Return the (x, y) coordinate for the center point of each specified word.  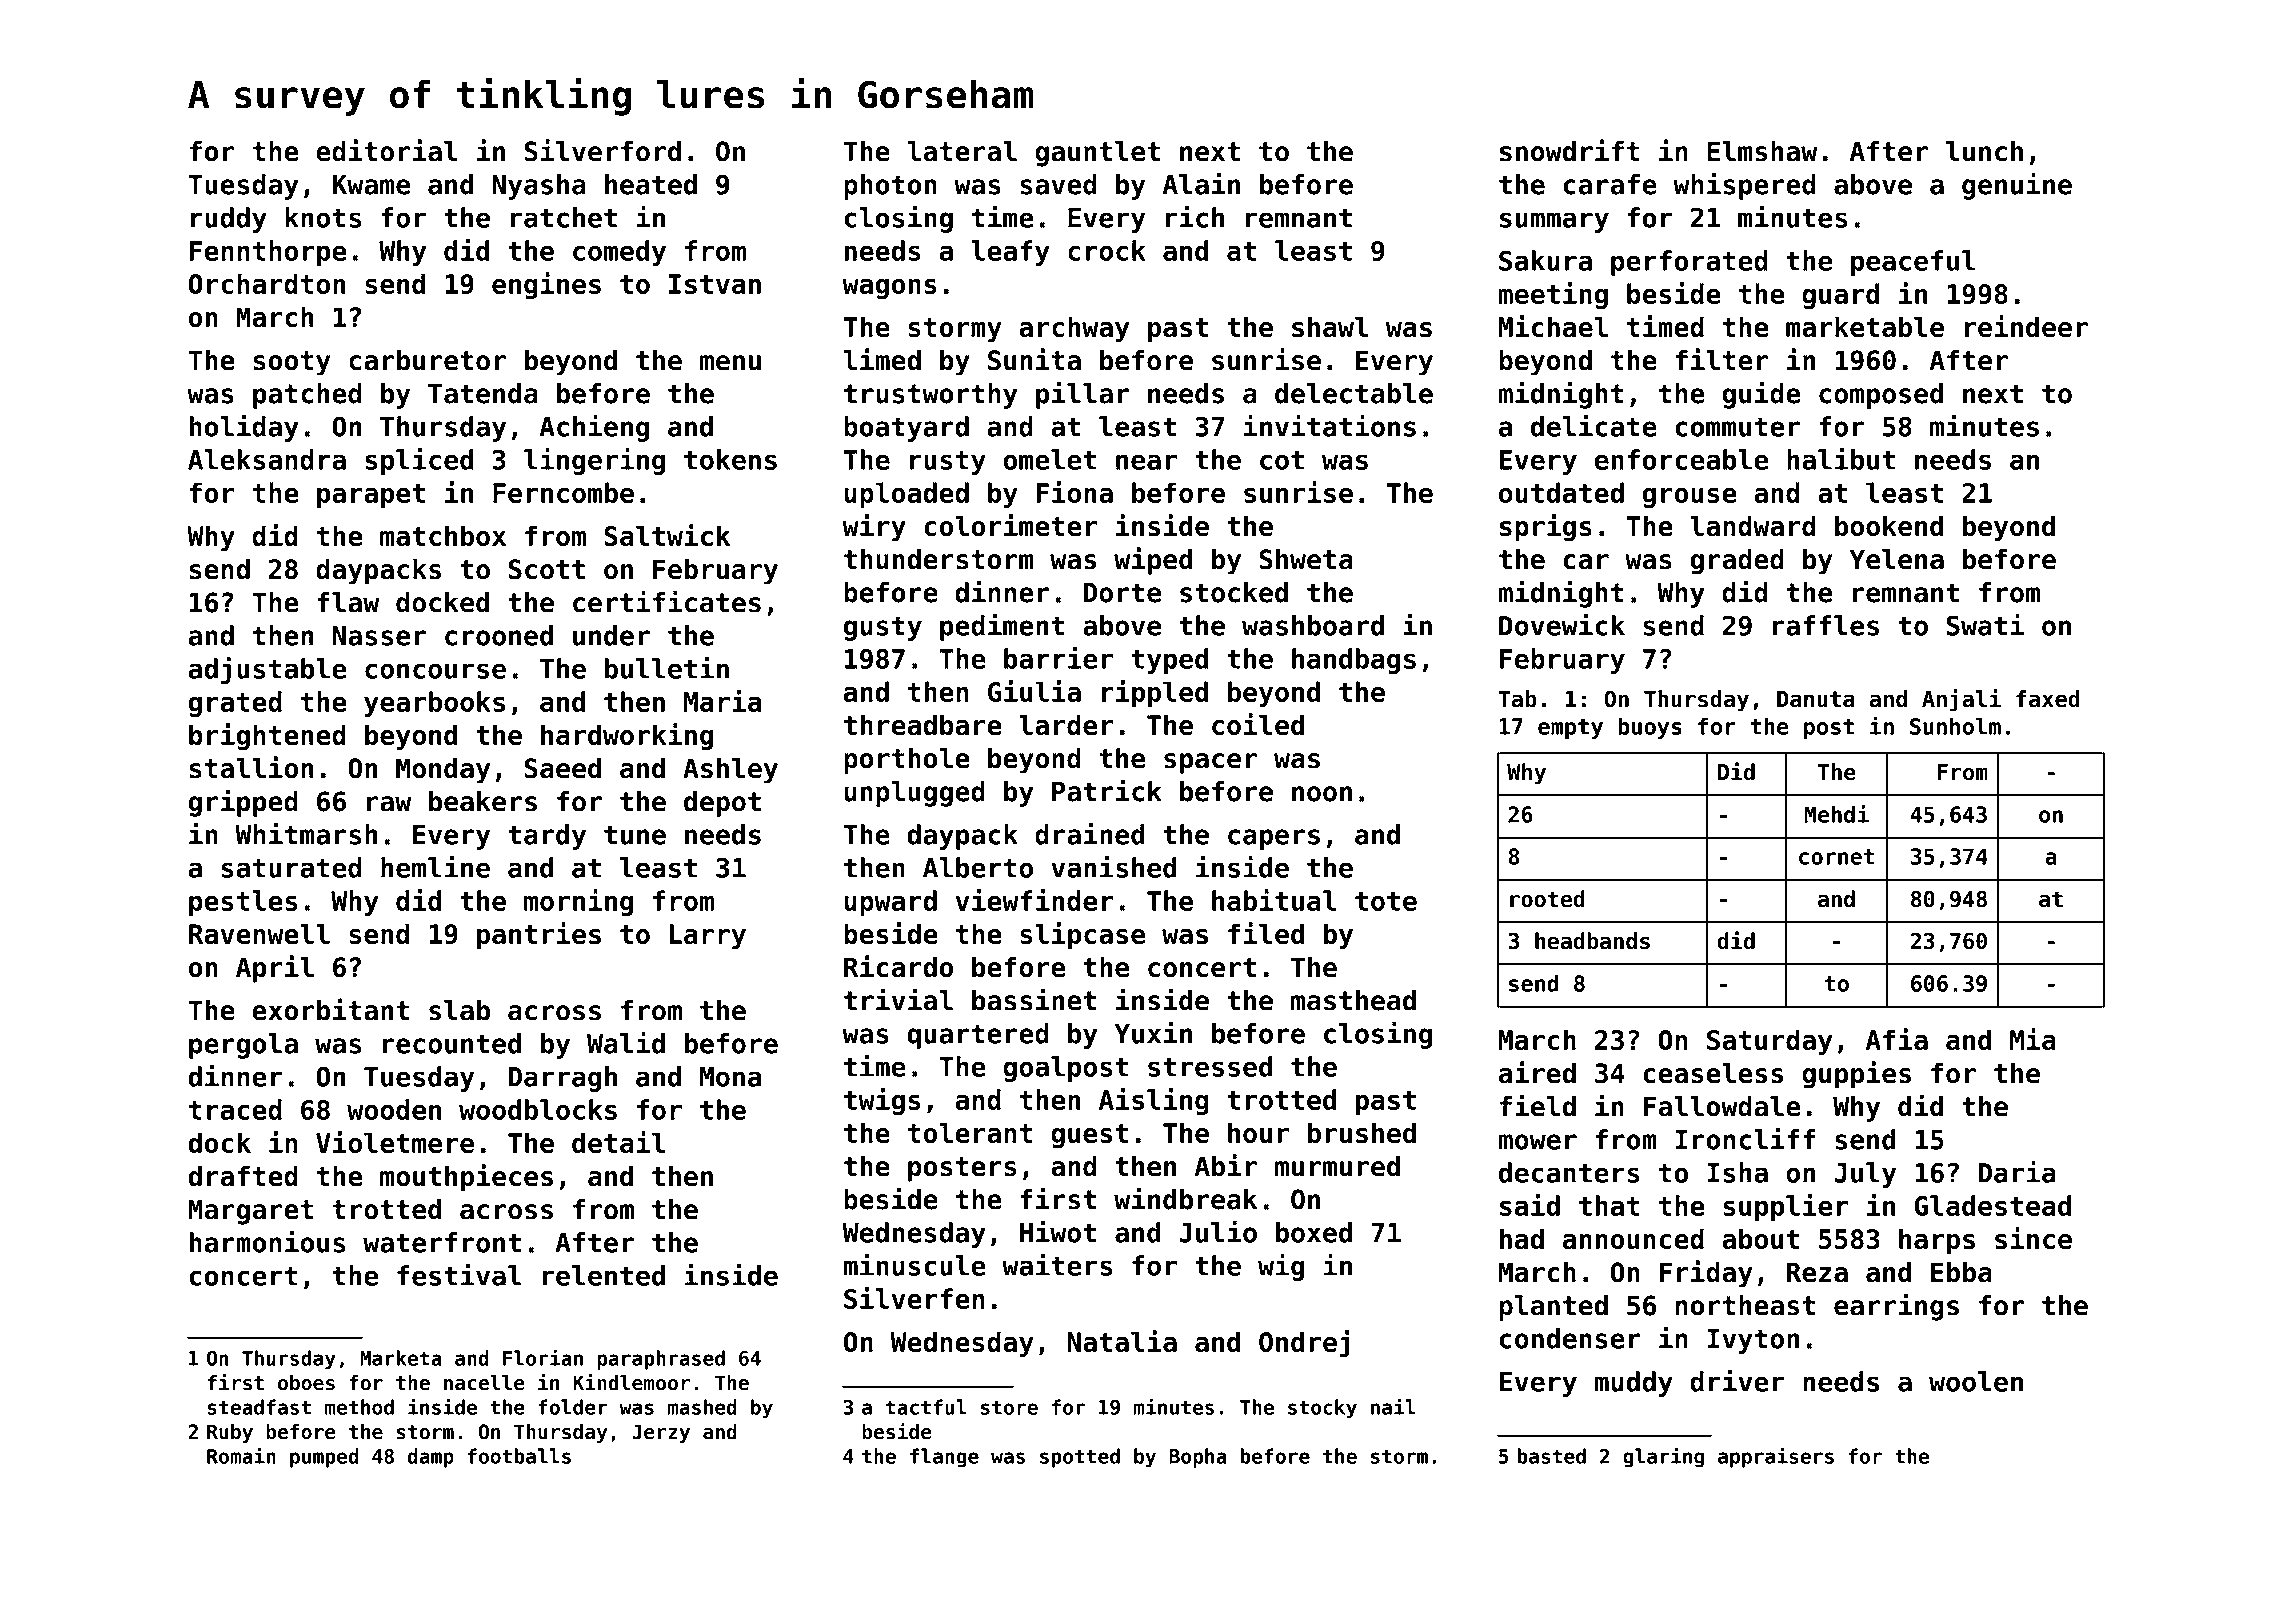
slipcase (1082, 936)
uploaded (906, 495)
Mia (2033, 1039)
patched (307, 396)
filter (1722, 359)
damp (431, 1458)
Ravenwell (259, 933)
